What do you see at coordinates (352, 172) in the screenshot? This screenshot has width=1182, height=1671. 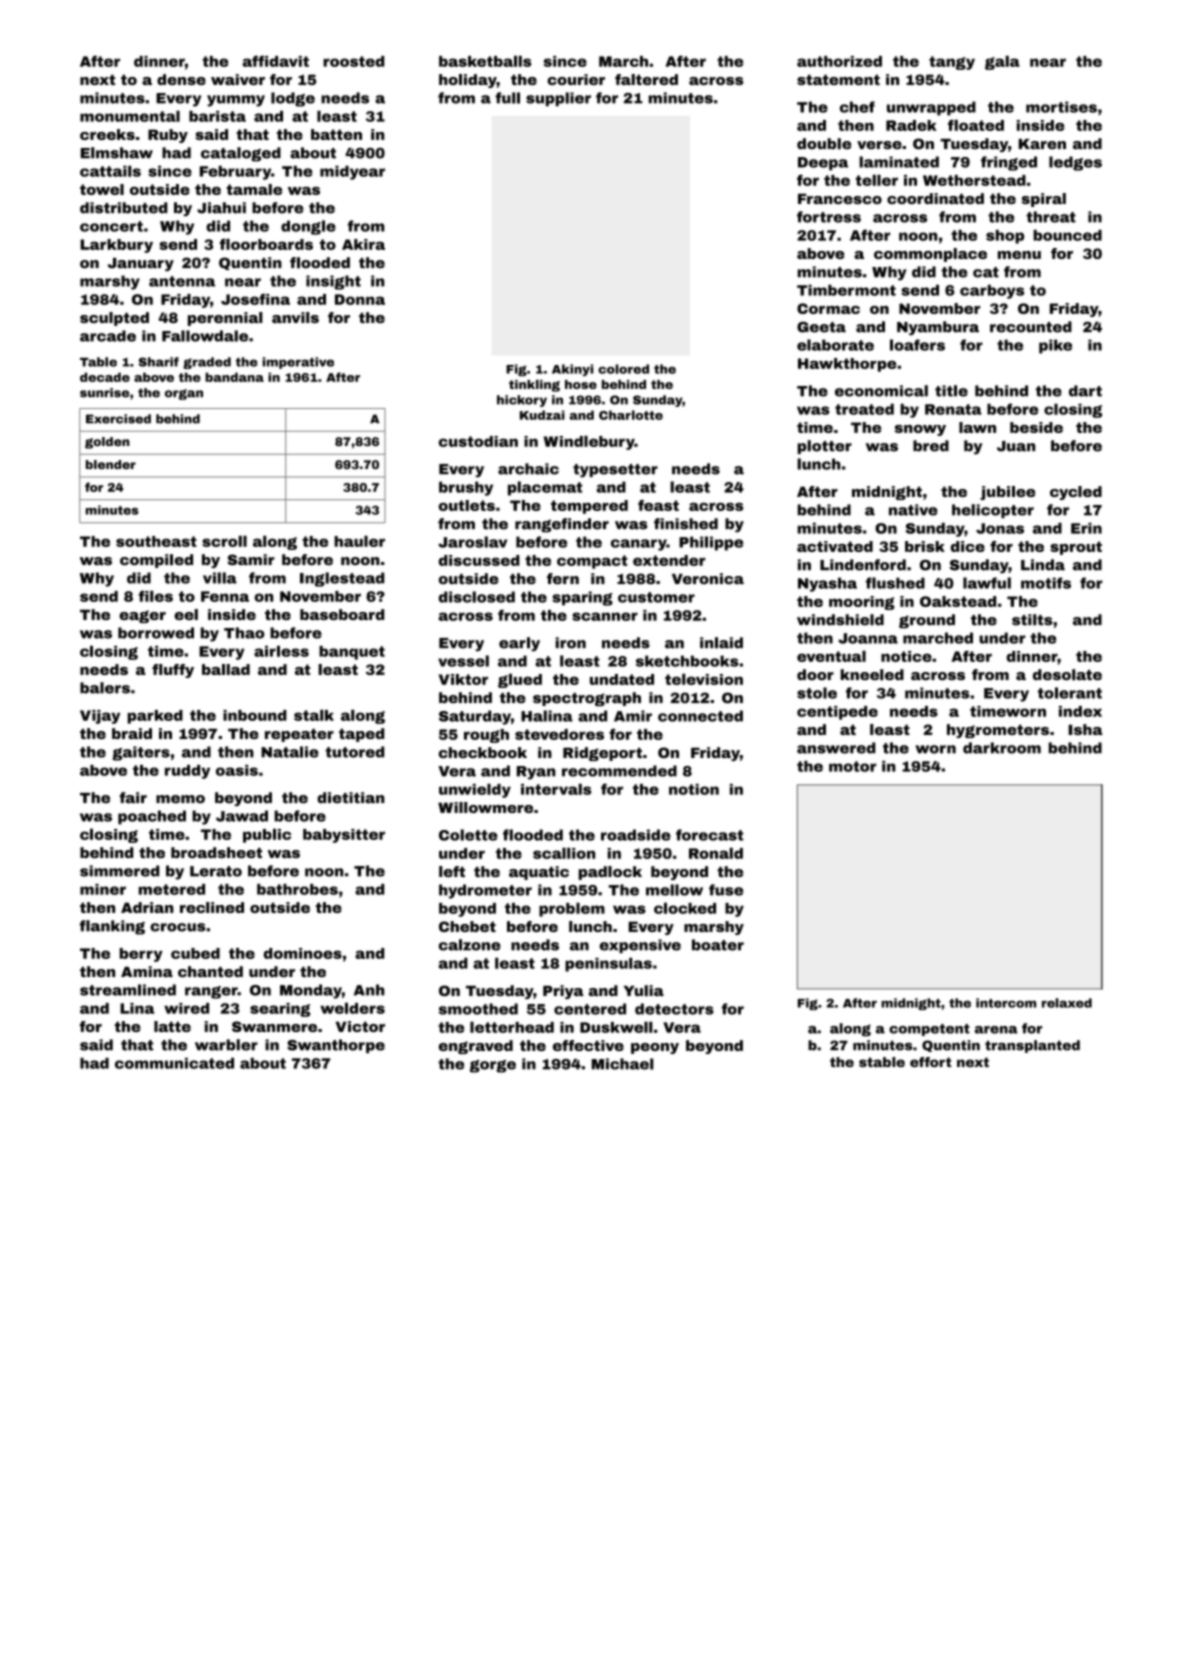 I see `midyear` at bounding box center [352, 172].
